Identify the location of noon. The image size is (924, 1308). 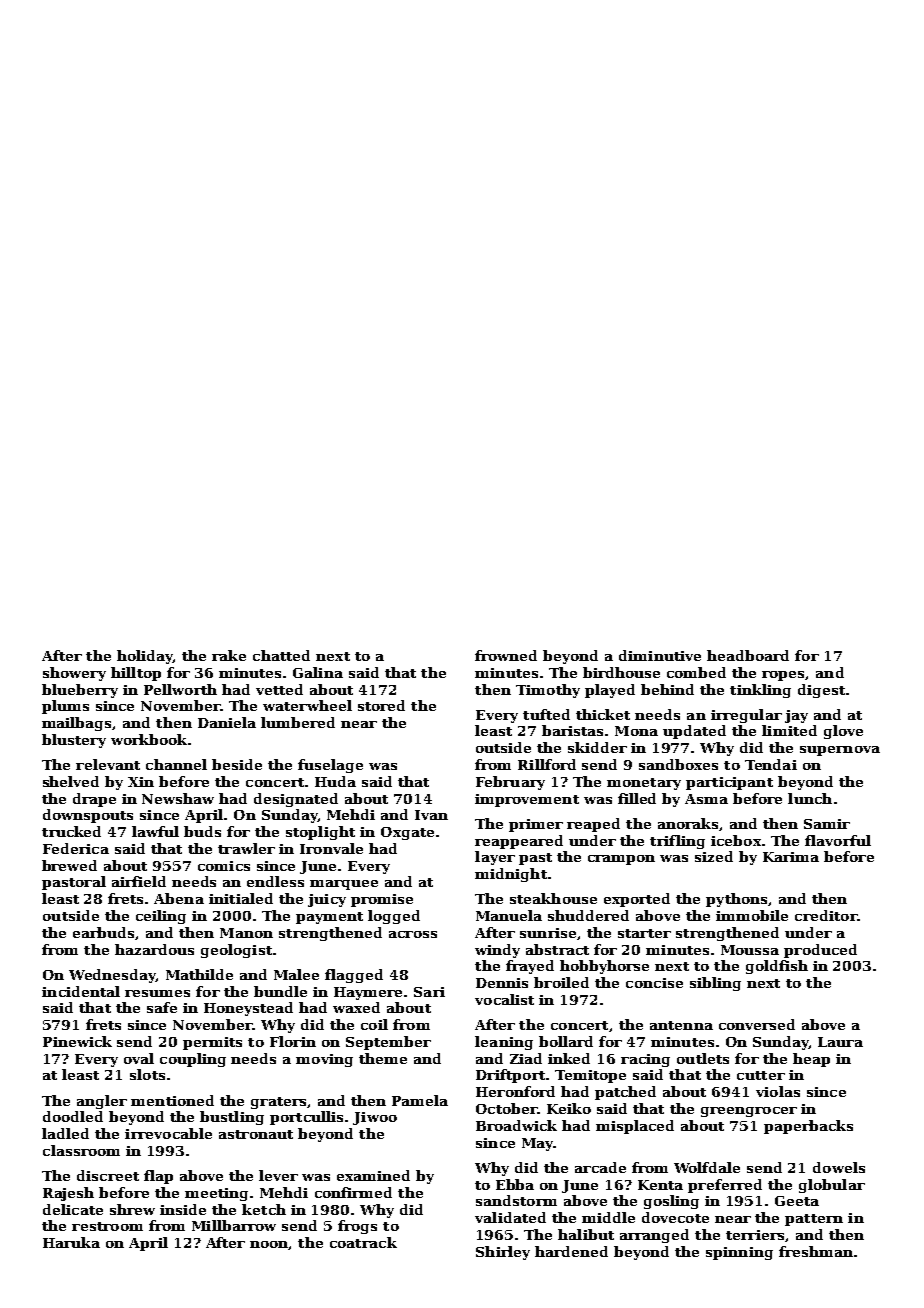
(269, 1245).
